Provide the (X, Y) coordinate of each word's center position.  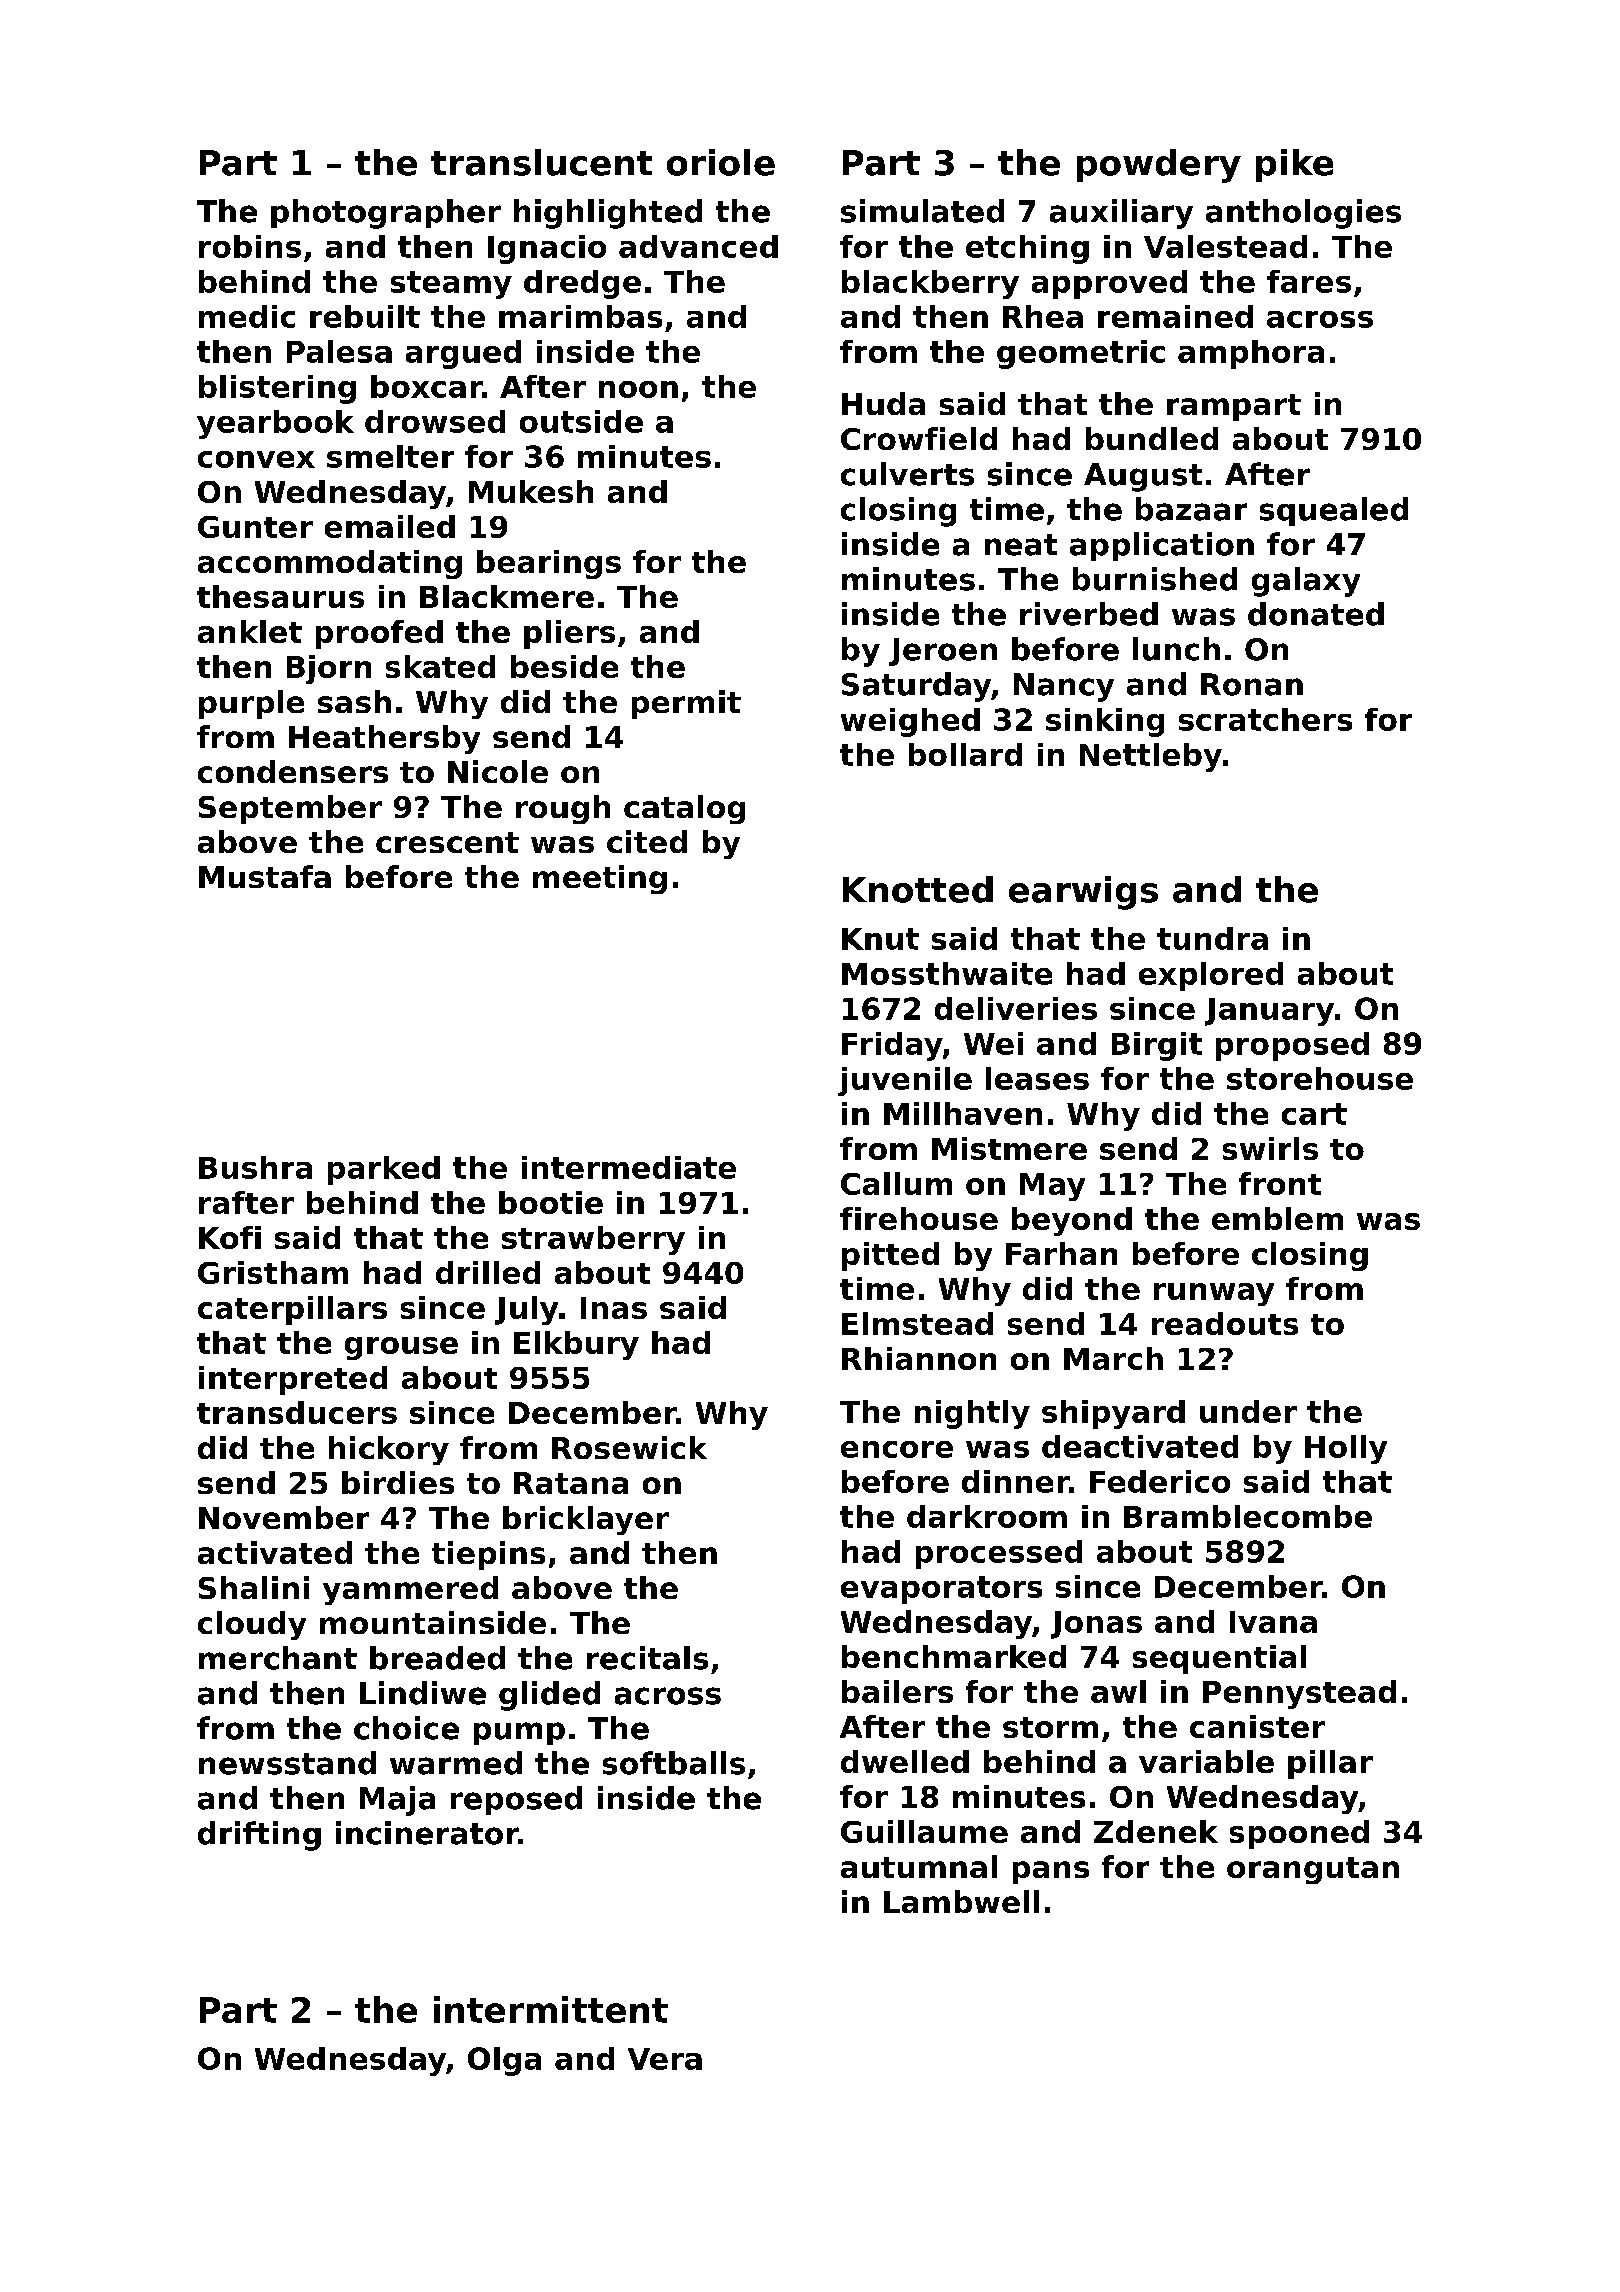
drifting (259, 1836)
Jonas (1096, 1625)
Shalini (254, 1587)
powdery (1159, 166)
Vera (665, 2059)
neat (1021, 545)
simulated (922, 211)
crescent (447, 842)
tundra (1212, 938)
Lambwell (961, 1901)
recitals (647, 1658)
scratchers (1265, 719)
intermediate (629, 1167)
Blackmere (507, 596)
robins (250, 246)
